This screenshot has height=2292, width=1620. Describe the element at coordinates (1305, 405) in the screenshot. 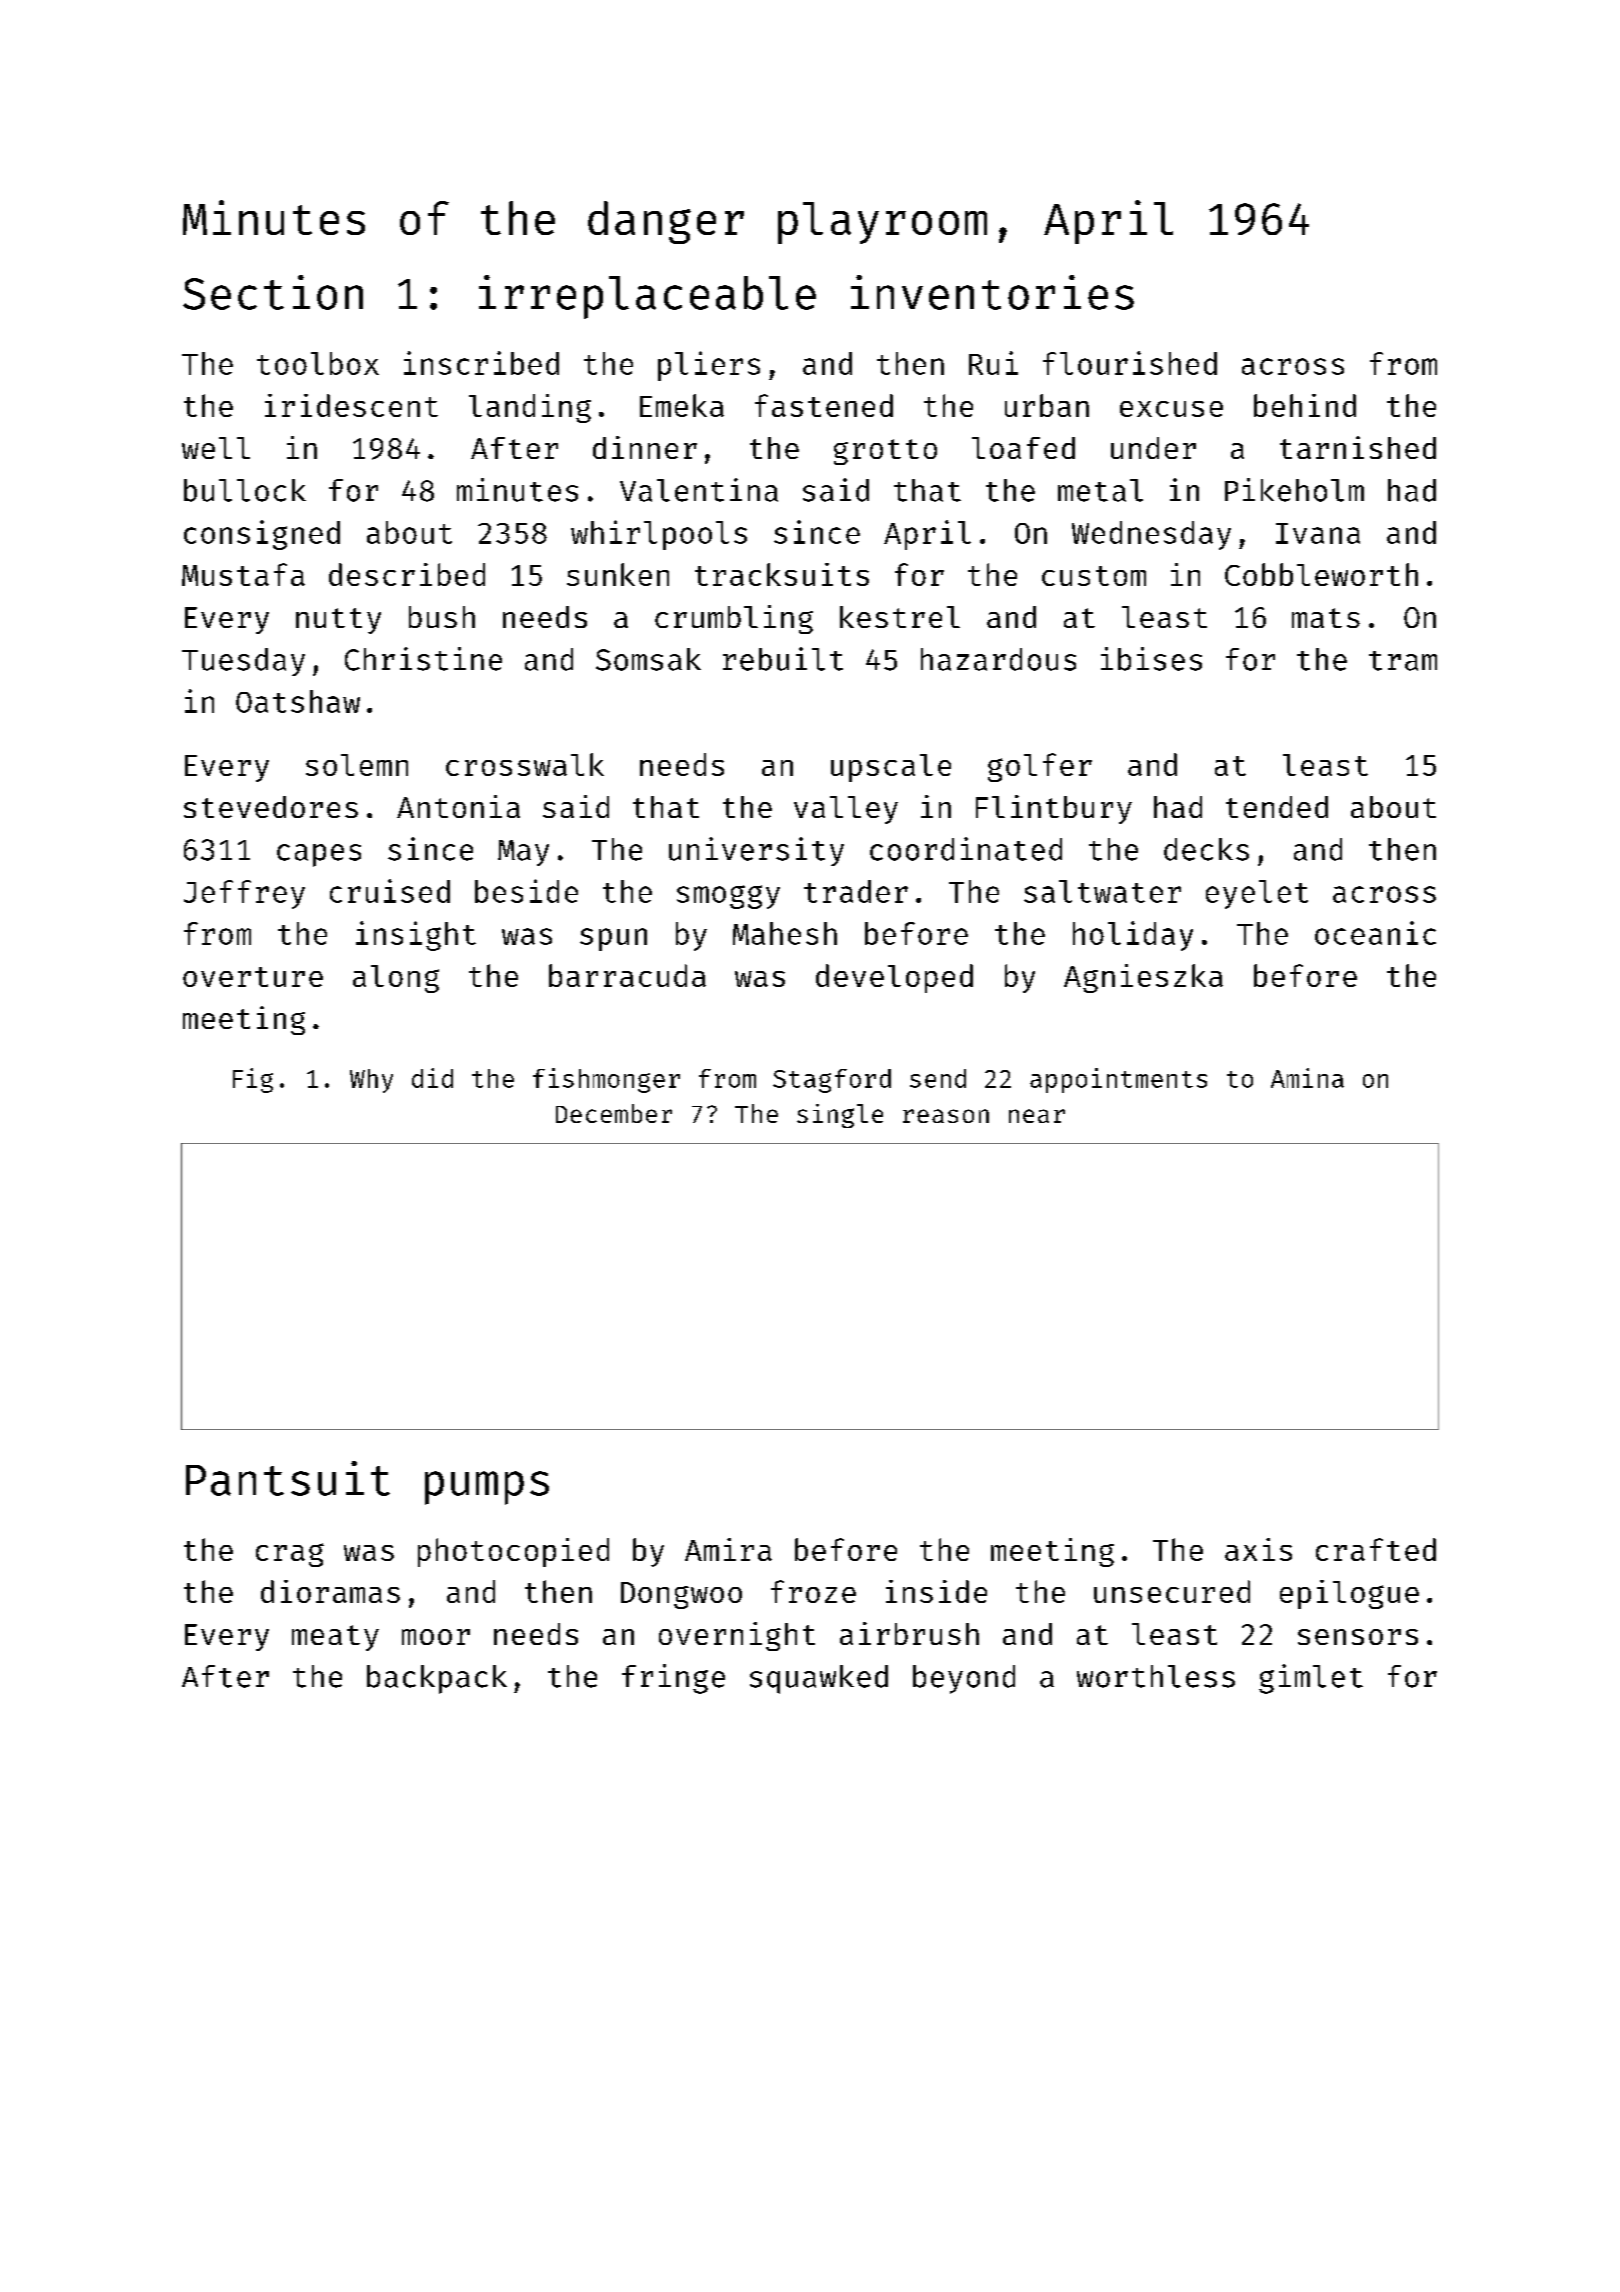

I see `behind` at that location.
